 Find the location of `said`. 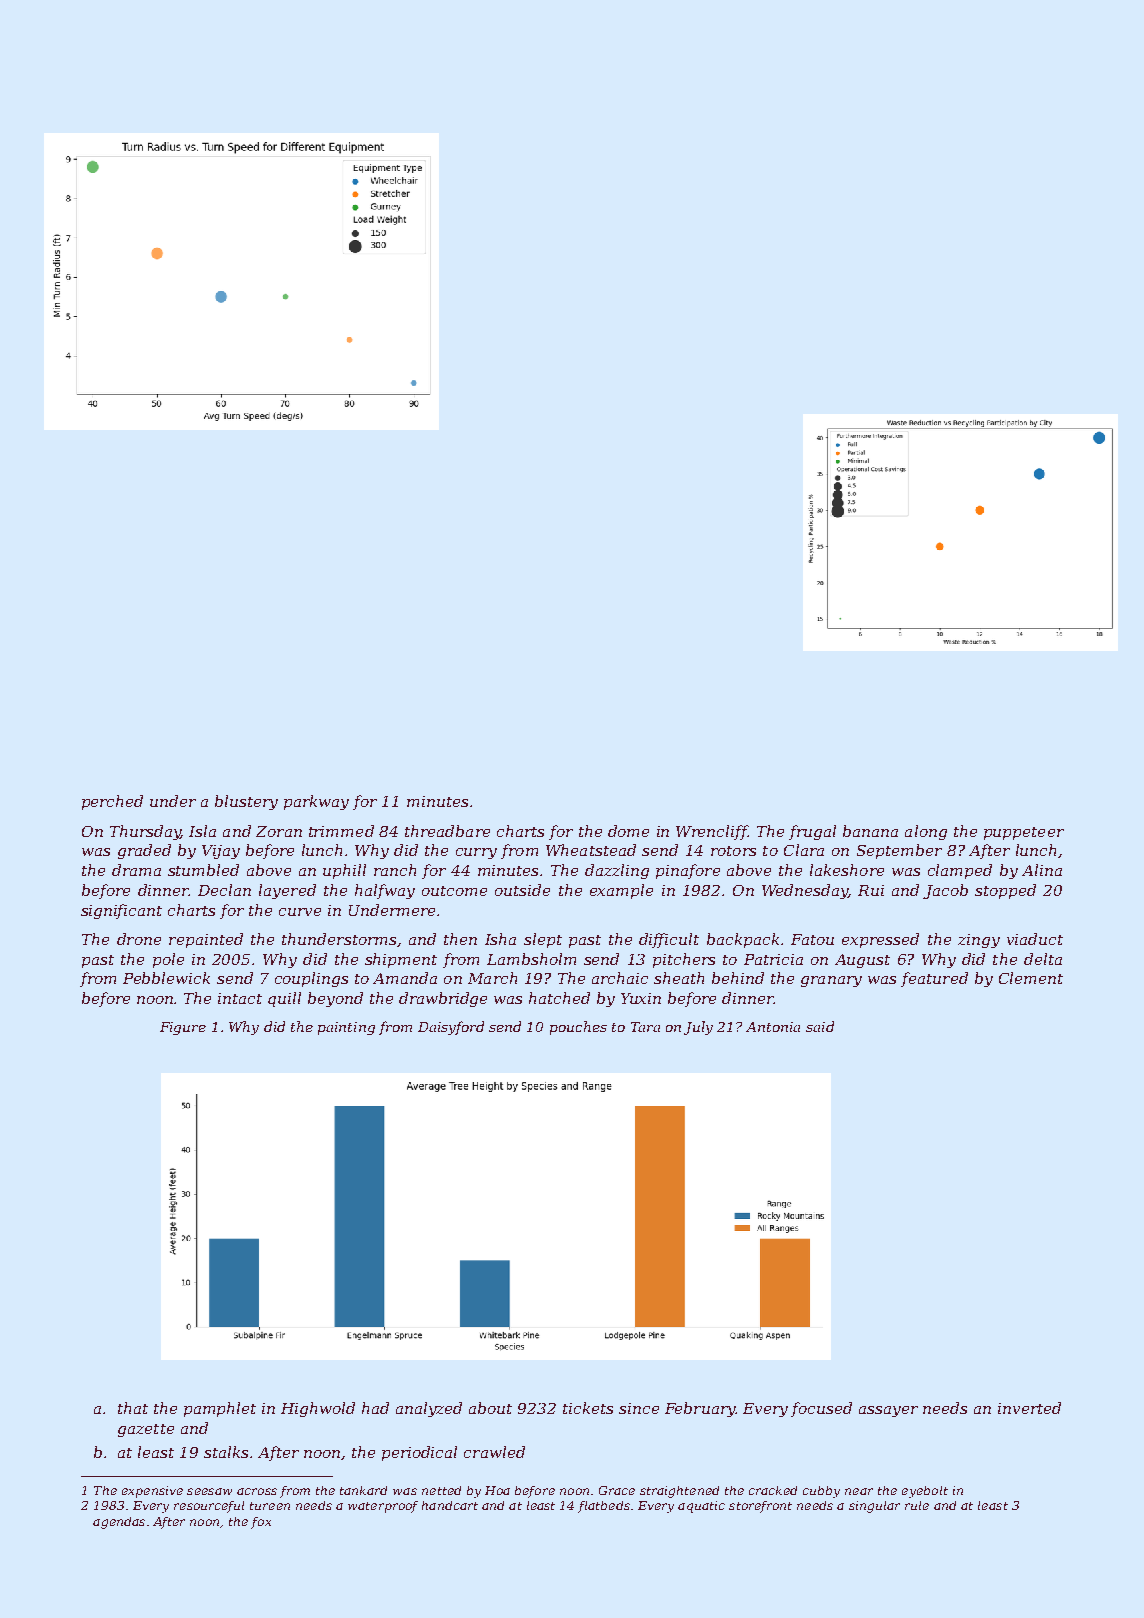

said is located at coordinates (820, 1026).
